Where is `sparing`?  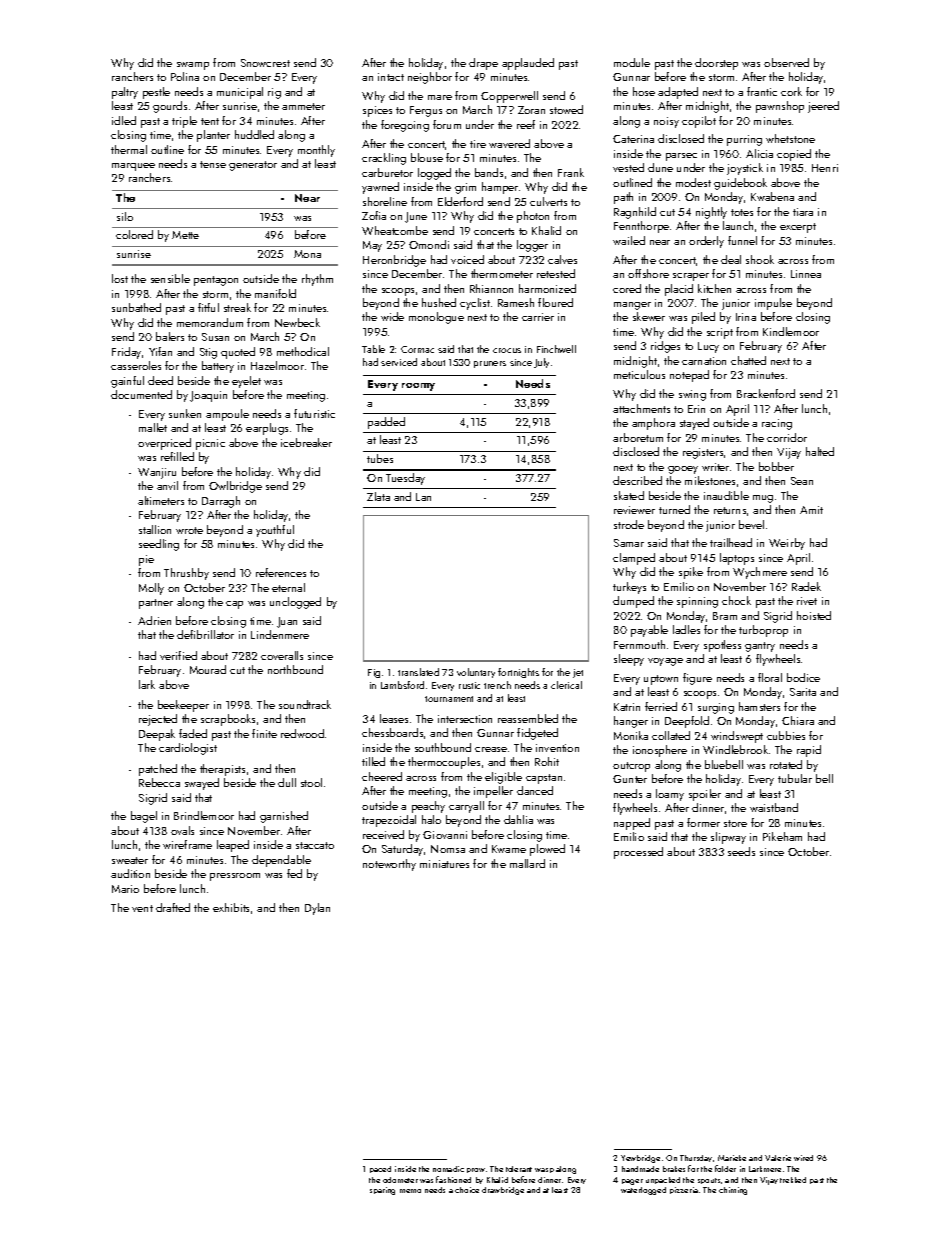
sparing is located at coordinates (382, 1191).
